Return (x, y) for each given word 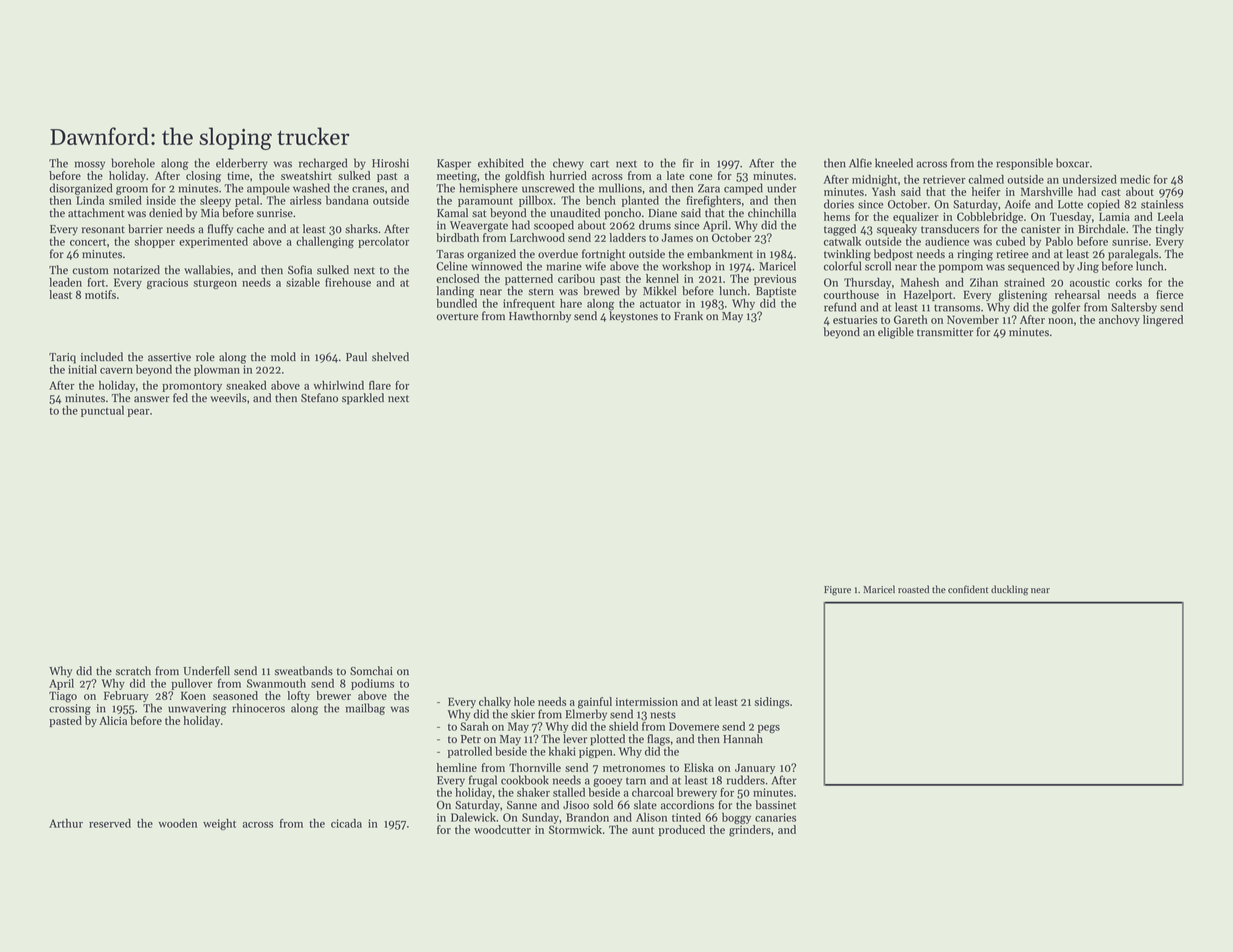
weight (219, 824)
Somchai (371, 671)
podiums (372, 684)
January (755, 769)
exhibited (501, 163)
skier (523, 714)
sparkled (363, 399)
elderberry (242, 164)
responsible (1024, 164)
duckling (1009, 590)
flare (380, 385)
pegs (769, 729)
